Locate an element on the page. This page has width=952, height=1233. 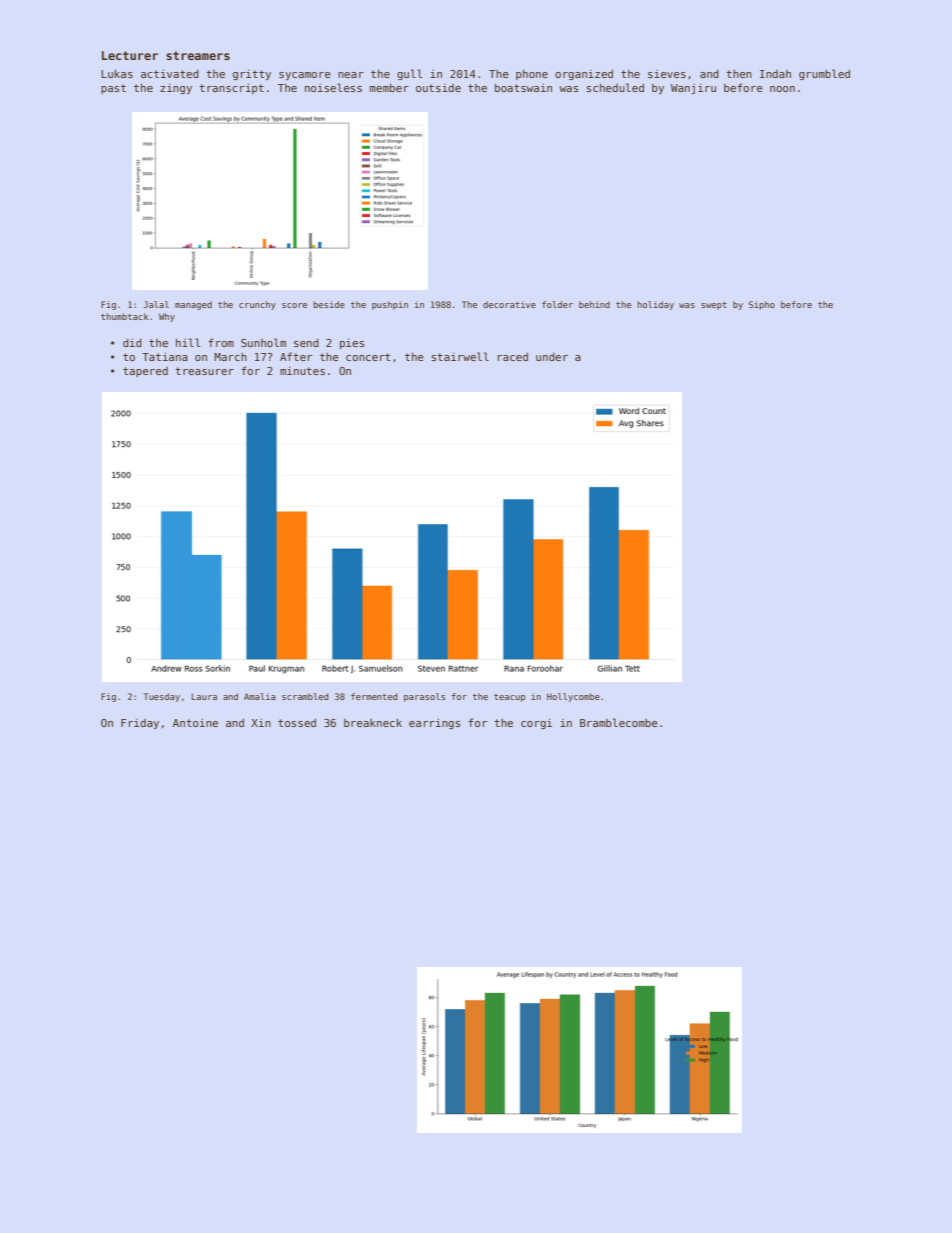
tossed is located at coordinates (297, 722).
